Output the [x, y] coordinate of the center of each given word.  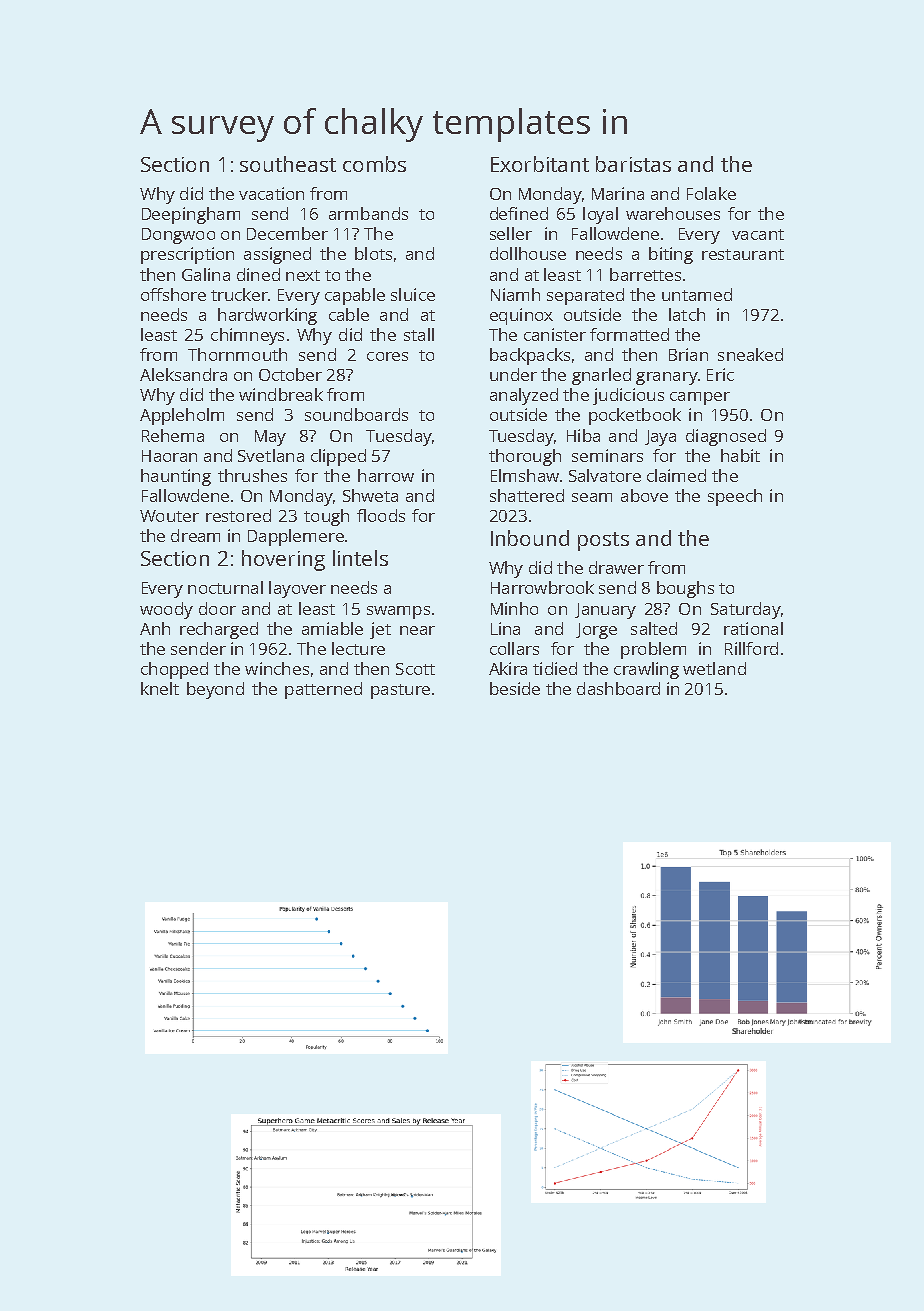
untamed [697, 294]
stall [419, 334]
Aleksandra [183, 374]
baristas [633, 164]
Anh [155, 628]
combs [374, 164]
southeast [288, 164]
